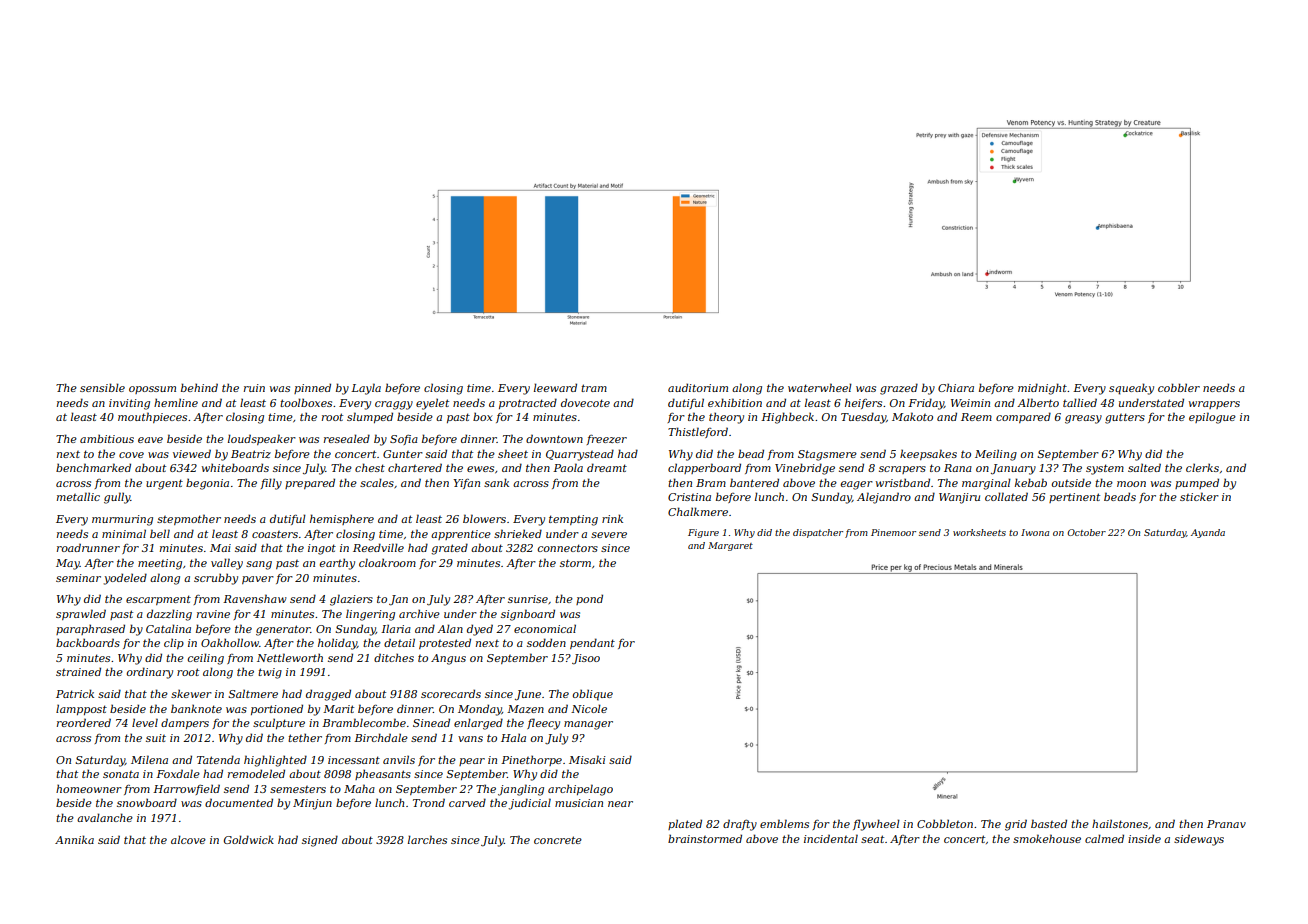 The height and width of the page is (924, 1308). I want to click on connectors, so click(568, 548).
